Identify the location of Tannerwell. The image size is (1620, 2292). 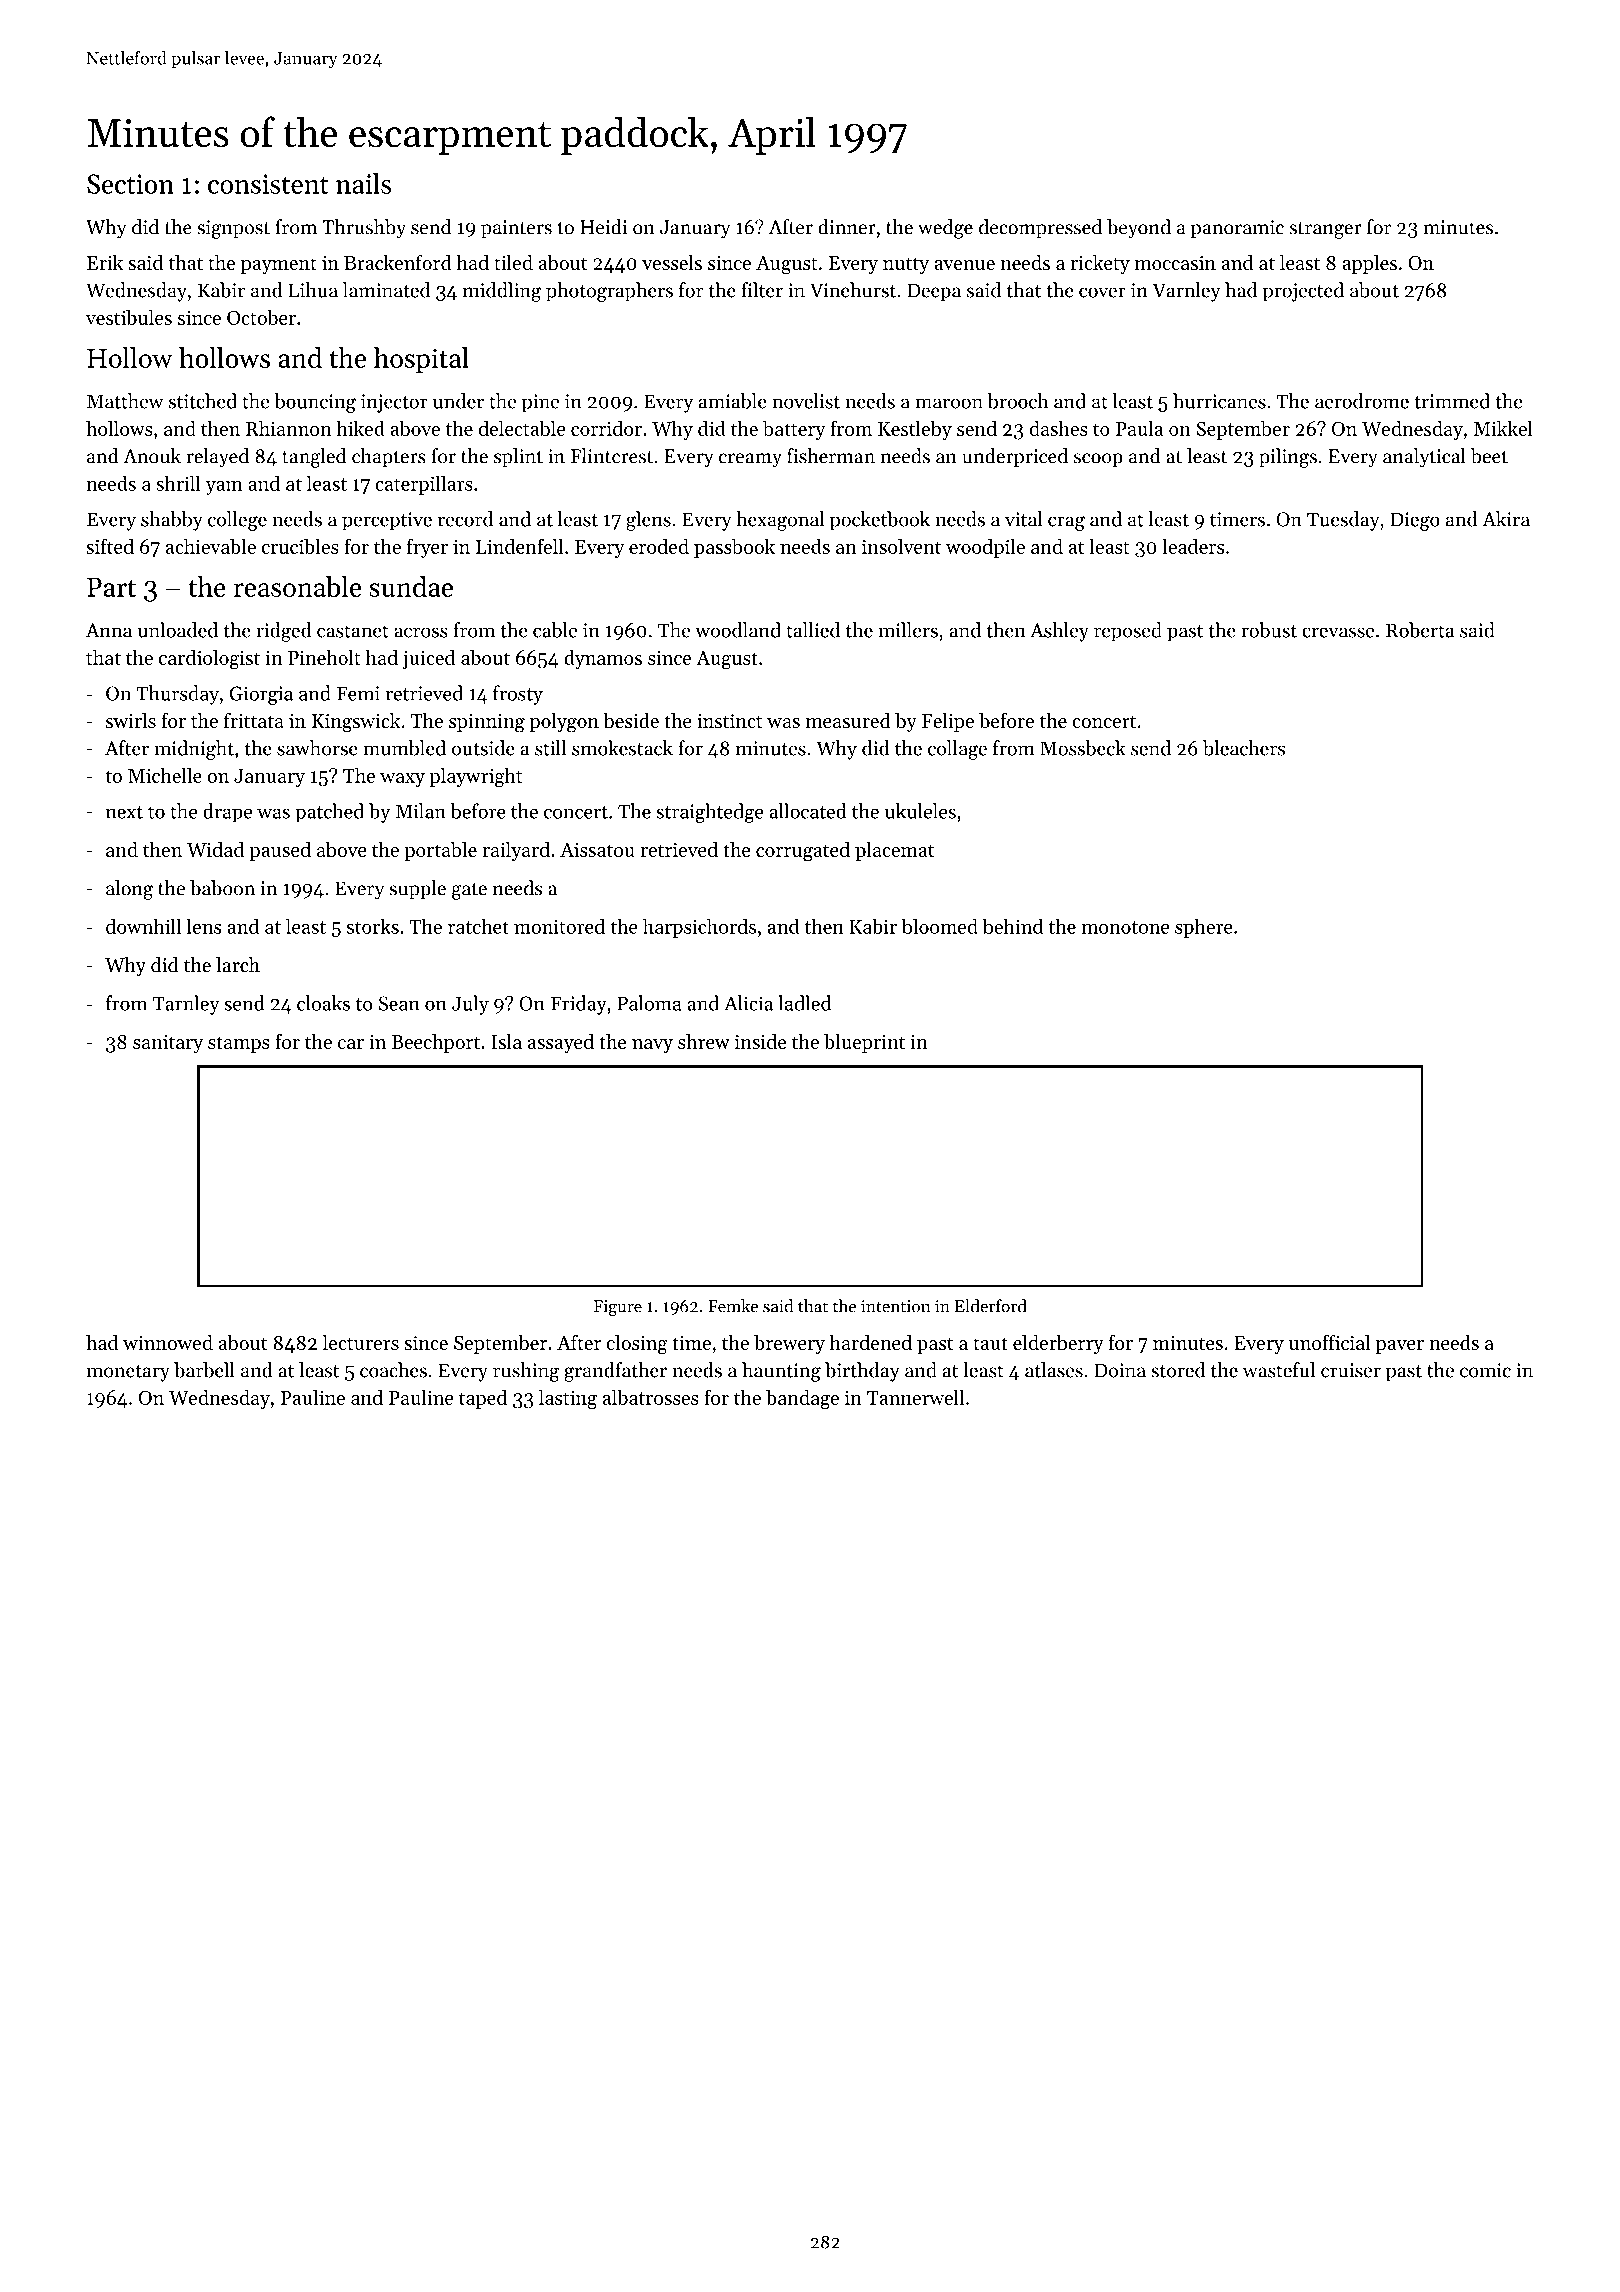
(915, 1397).
